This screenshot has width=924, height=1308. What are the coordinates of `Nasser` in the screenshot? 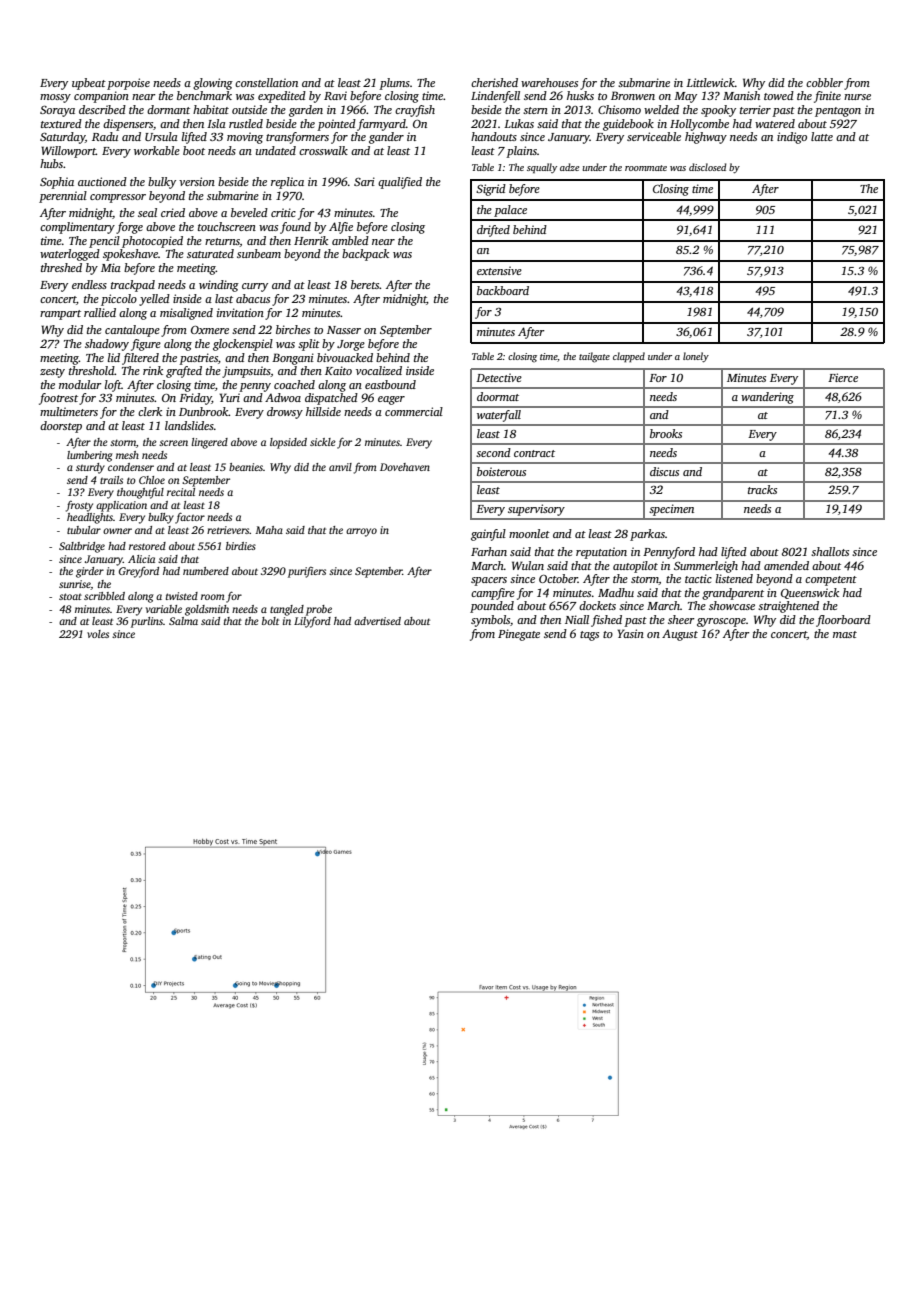 It's located at (344, 330).
